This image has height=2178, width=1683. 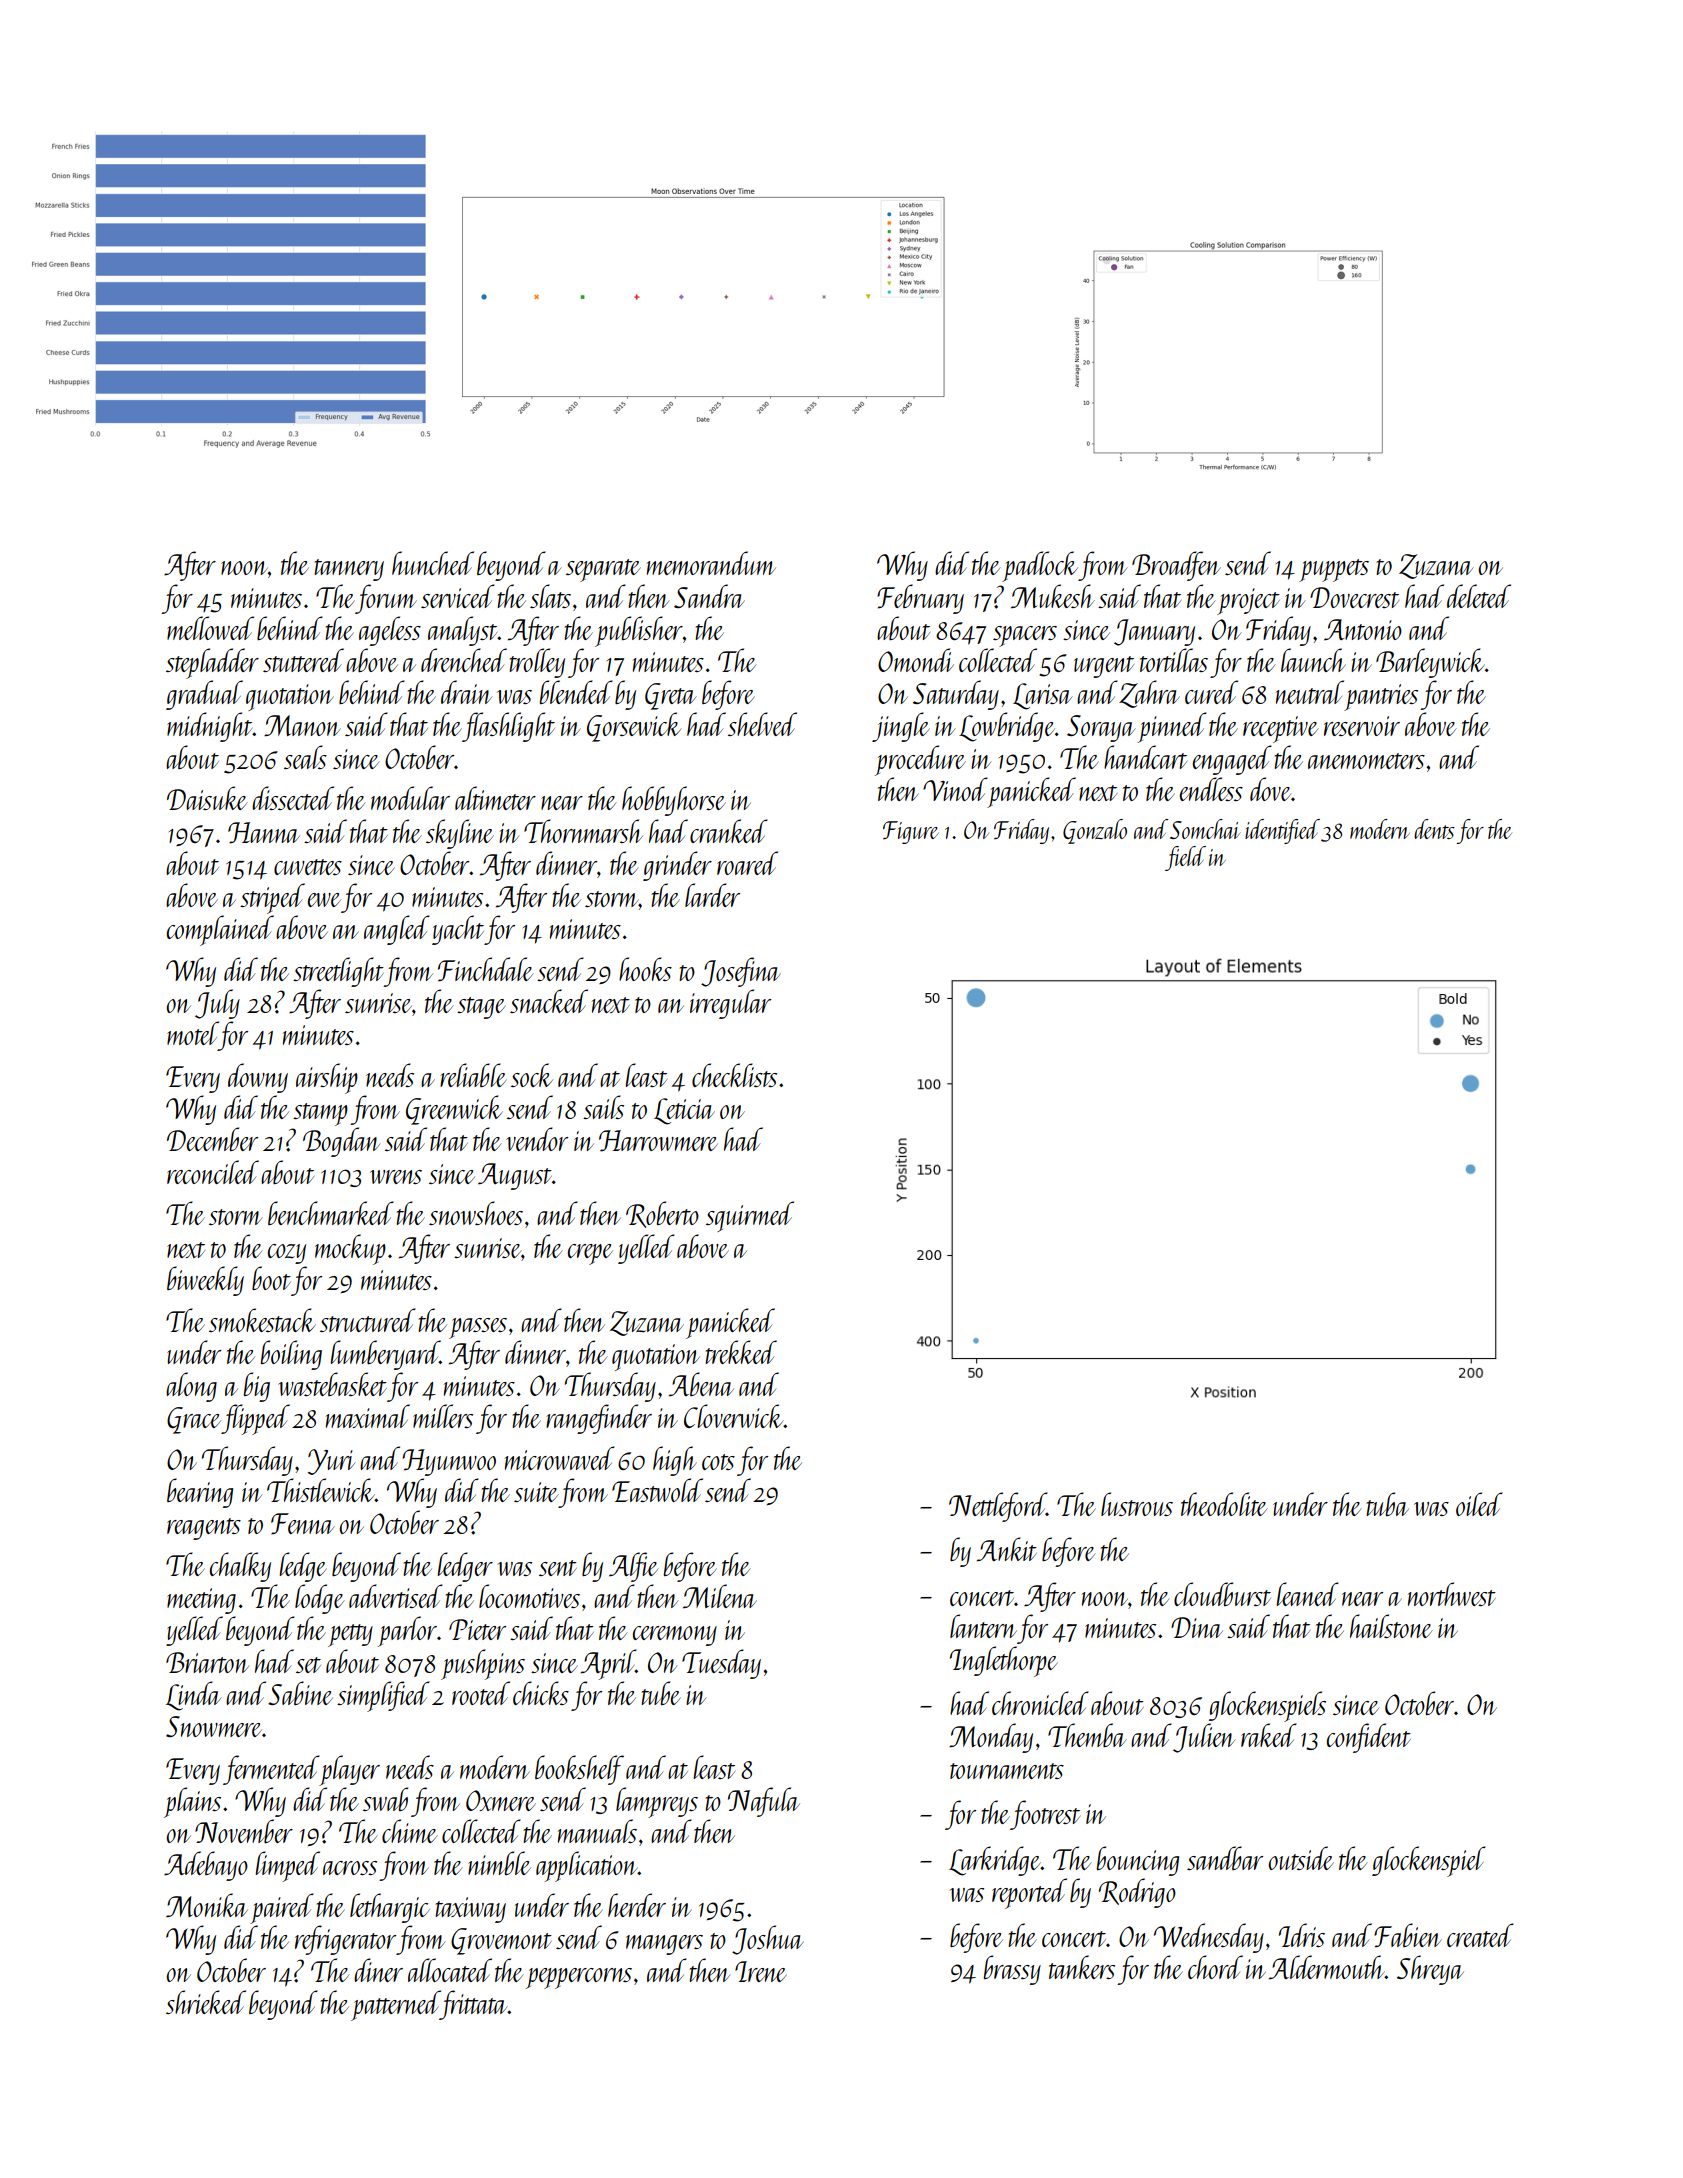 What do you see at coordinates (385, 1799) in the image?
I see `swab` at bounding box center [385, 1799].
